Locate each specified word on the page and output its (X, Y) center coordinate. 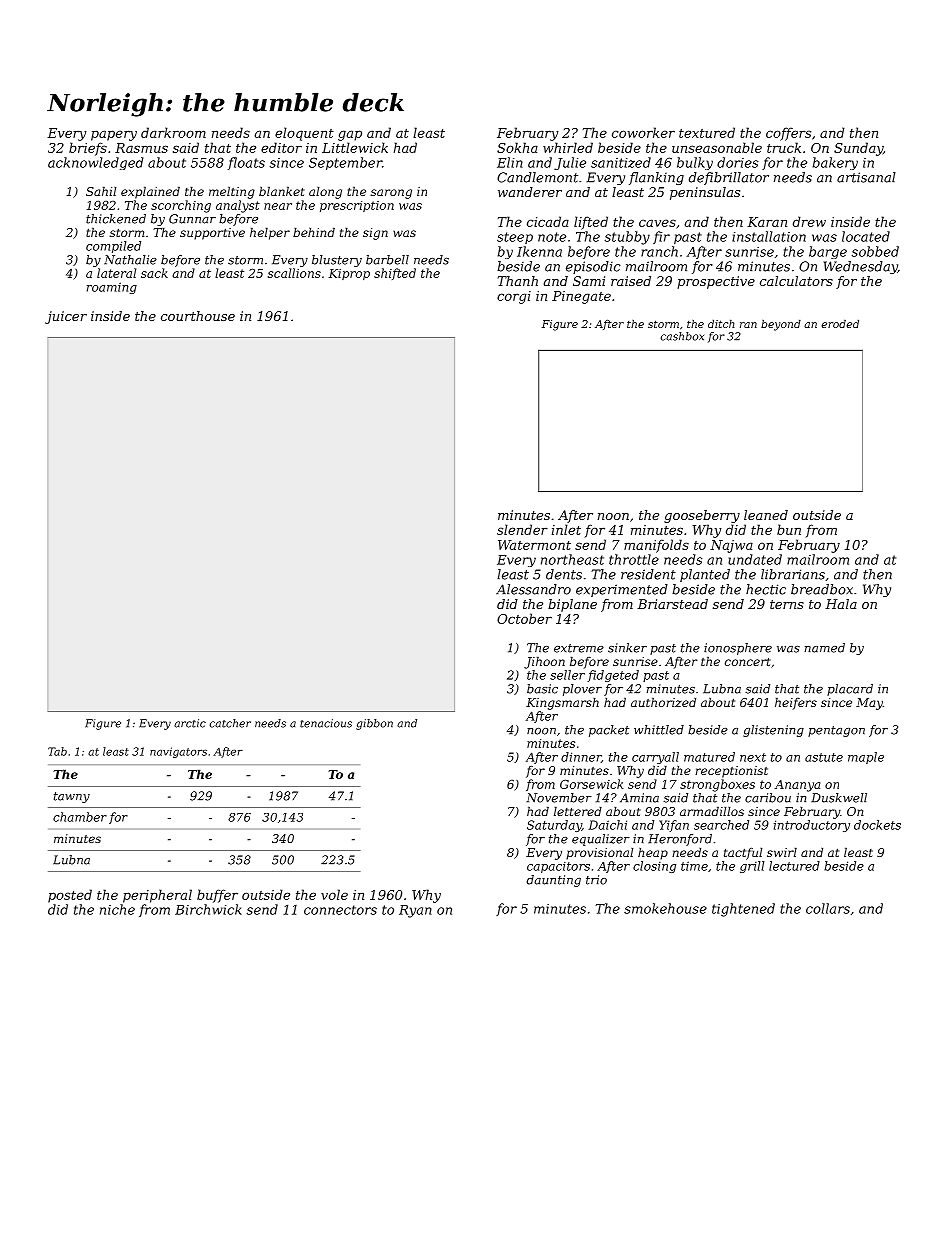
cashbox (682, 336)
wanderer (530, 192)
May (869, 704)
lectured (794, 866)
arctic (190, 723)
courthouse (198, 316)
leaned (766, 515)
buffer (217, 896)
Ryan (415, 911)
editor (281, 147)
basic (542, 689)
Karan (767, 222)
